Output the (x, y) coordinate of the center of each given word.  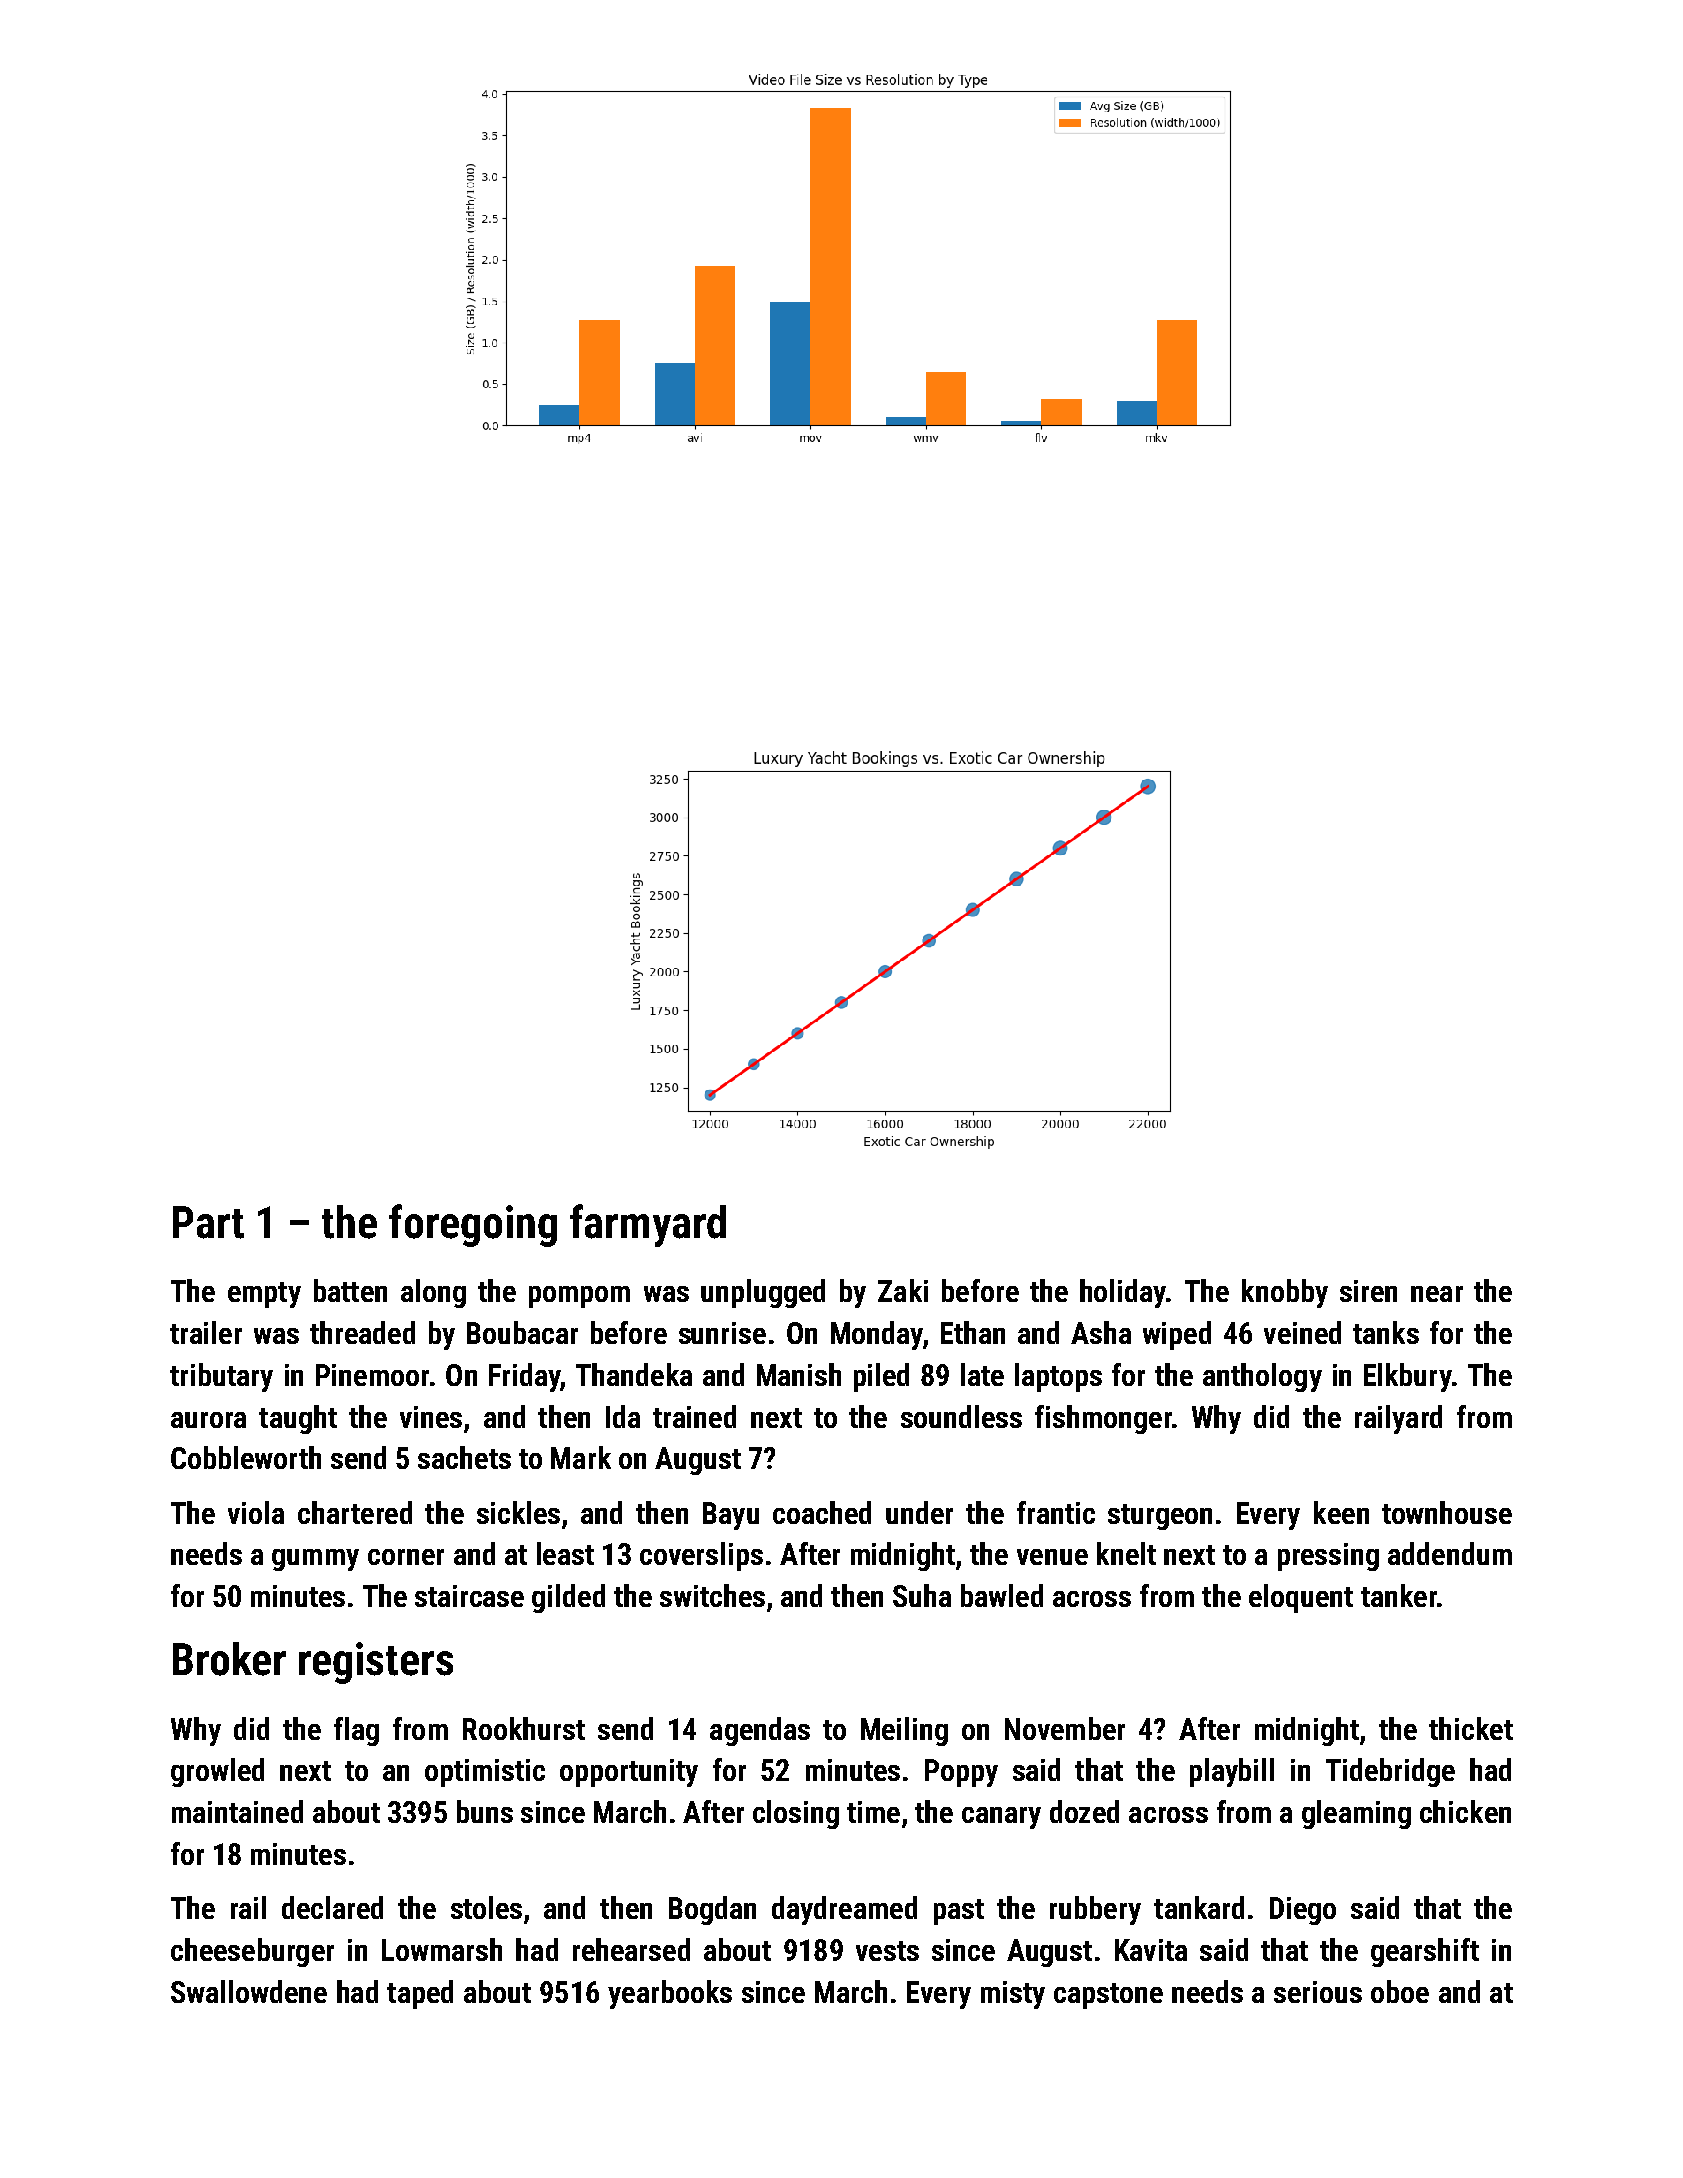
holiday (1123, 1293)
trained (694, 1416)
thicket (1471, 1728)
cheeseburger (252, 1952)
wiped (1177, 1335)
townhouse (1447, 1512)
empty (264, 1295)
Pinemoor (372, 1375)
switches (712, 1595)
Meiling (904, 1731)
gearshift (1425, 1952)
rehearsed (631, 1949)
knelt (1126, 1553)
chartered (355, 1512)
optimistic (485, 1773)
